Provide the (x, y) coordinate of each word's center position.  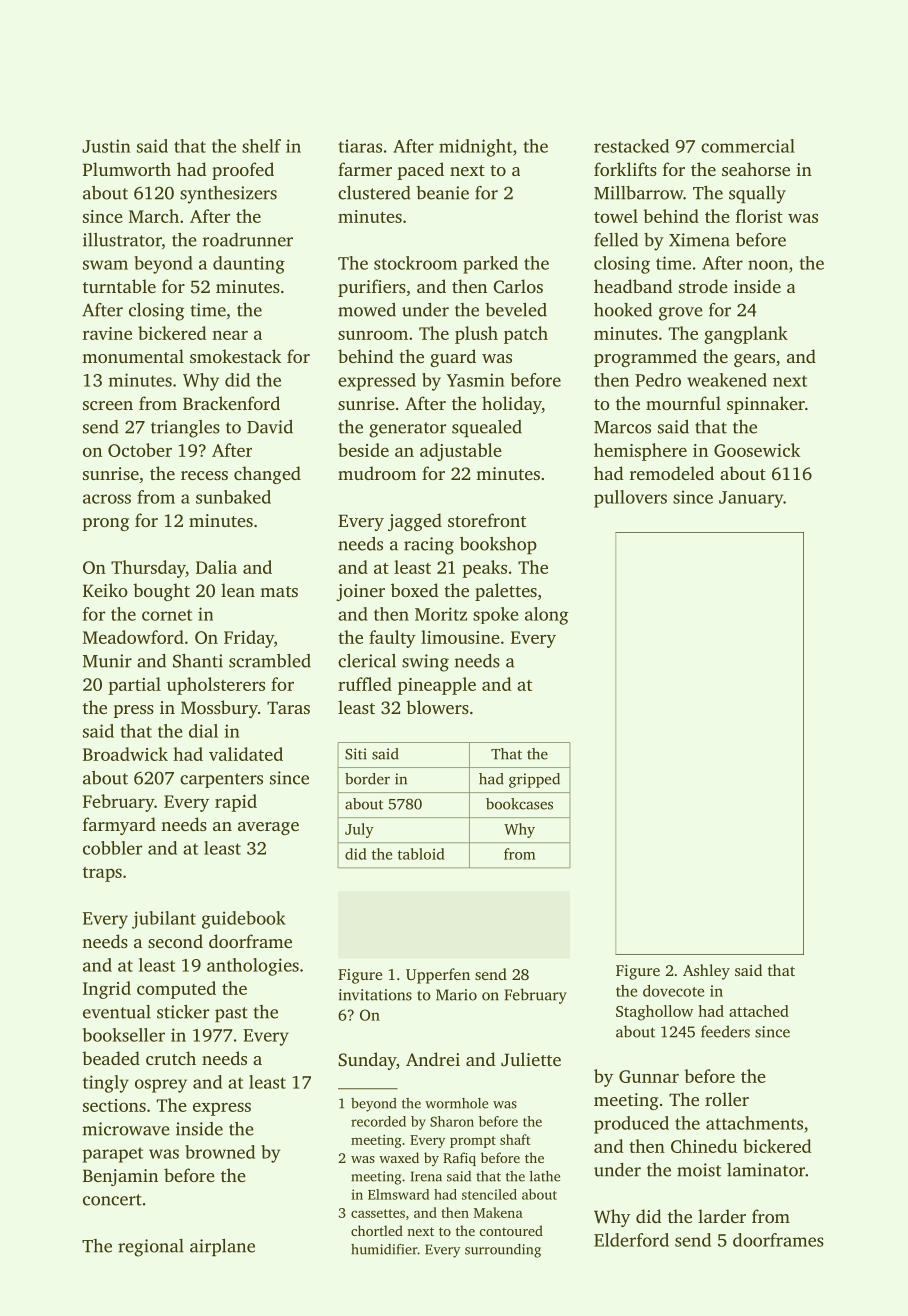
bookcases (519, 804)
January (751, 499)
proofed (243, 171)
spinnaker (766, 405)
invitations (375, 995)
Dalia (216, 567)
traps (102, 874)
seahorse (756, 169)
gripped (534, 780)
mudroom (377, 473)
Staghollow (654, 1013)
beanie (442, 193)
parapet (113, 1155)
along (547, 616)
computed (176, 990)
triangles (185, 429)
